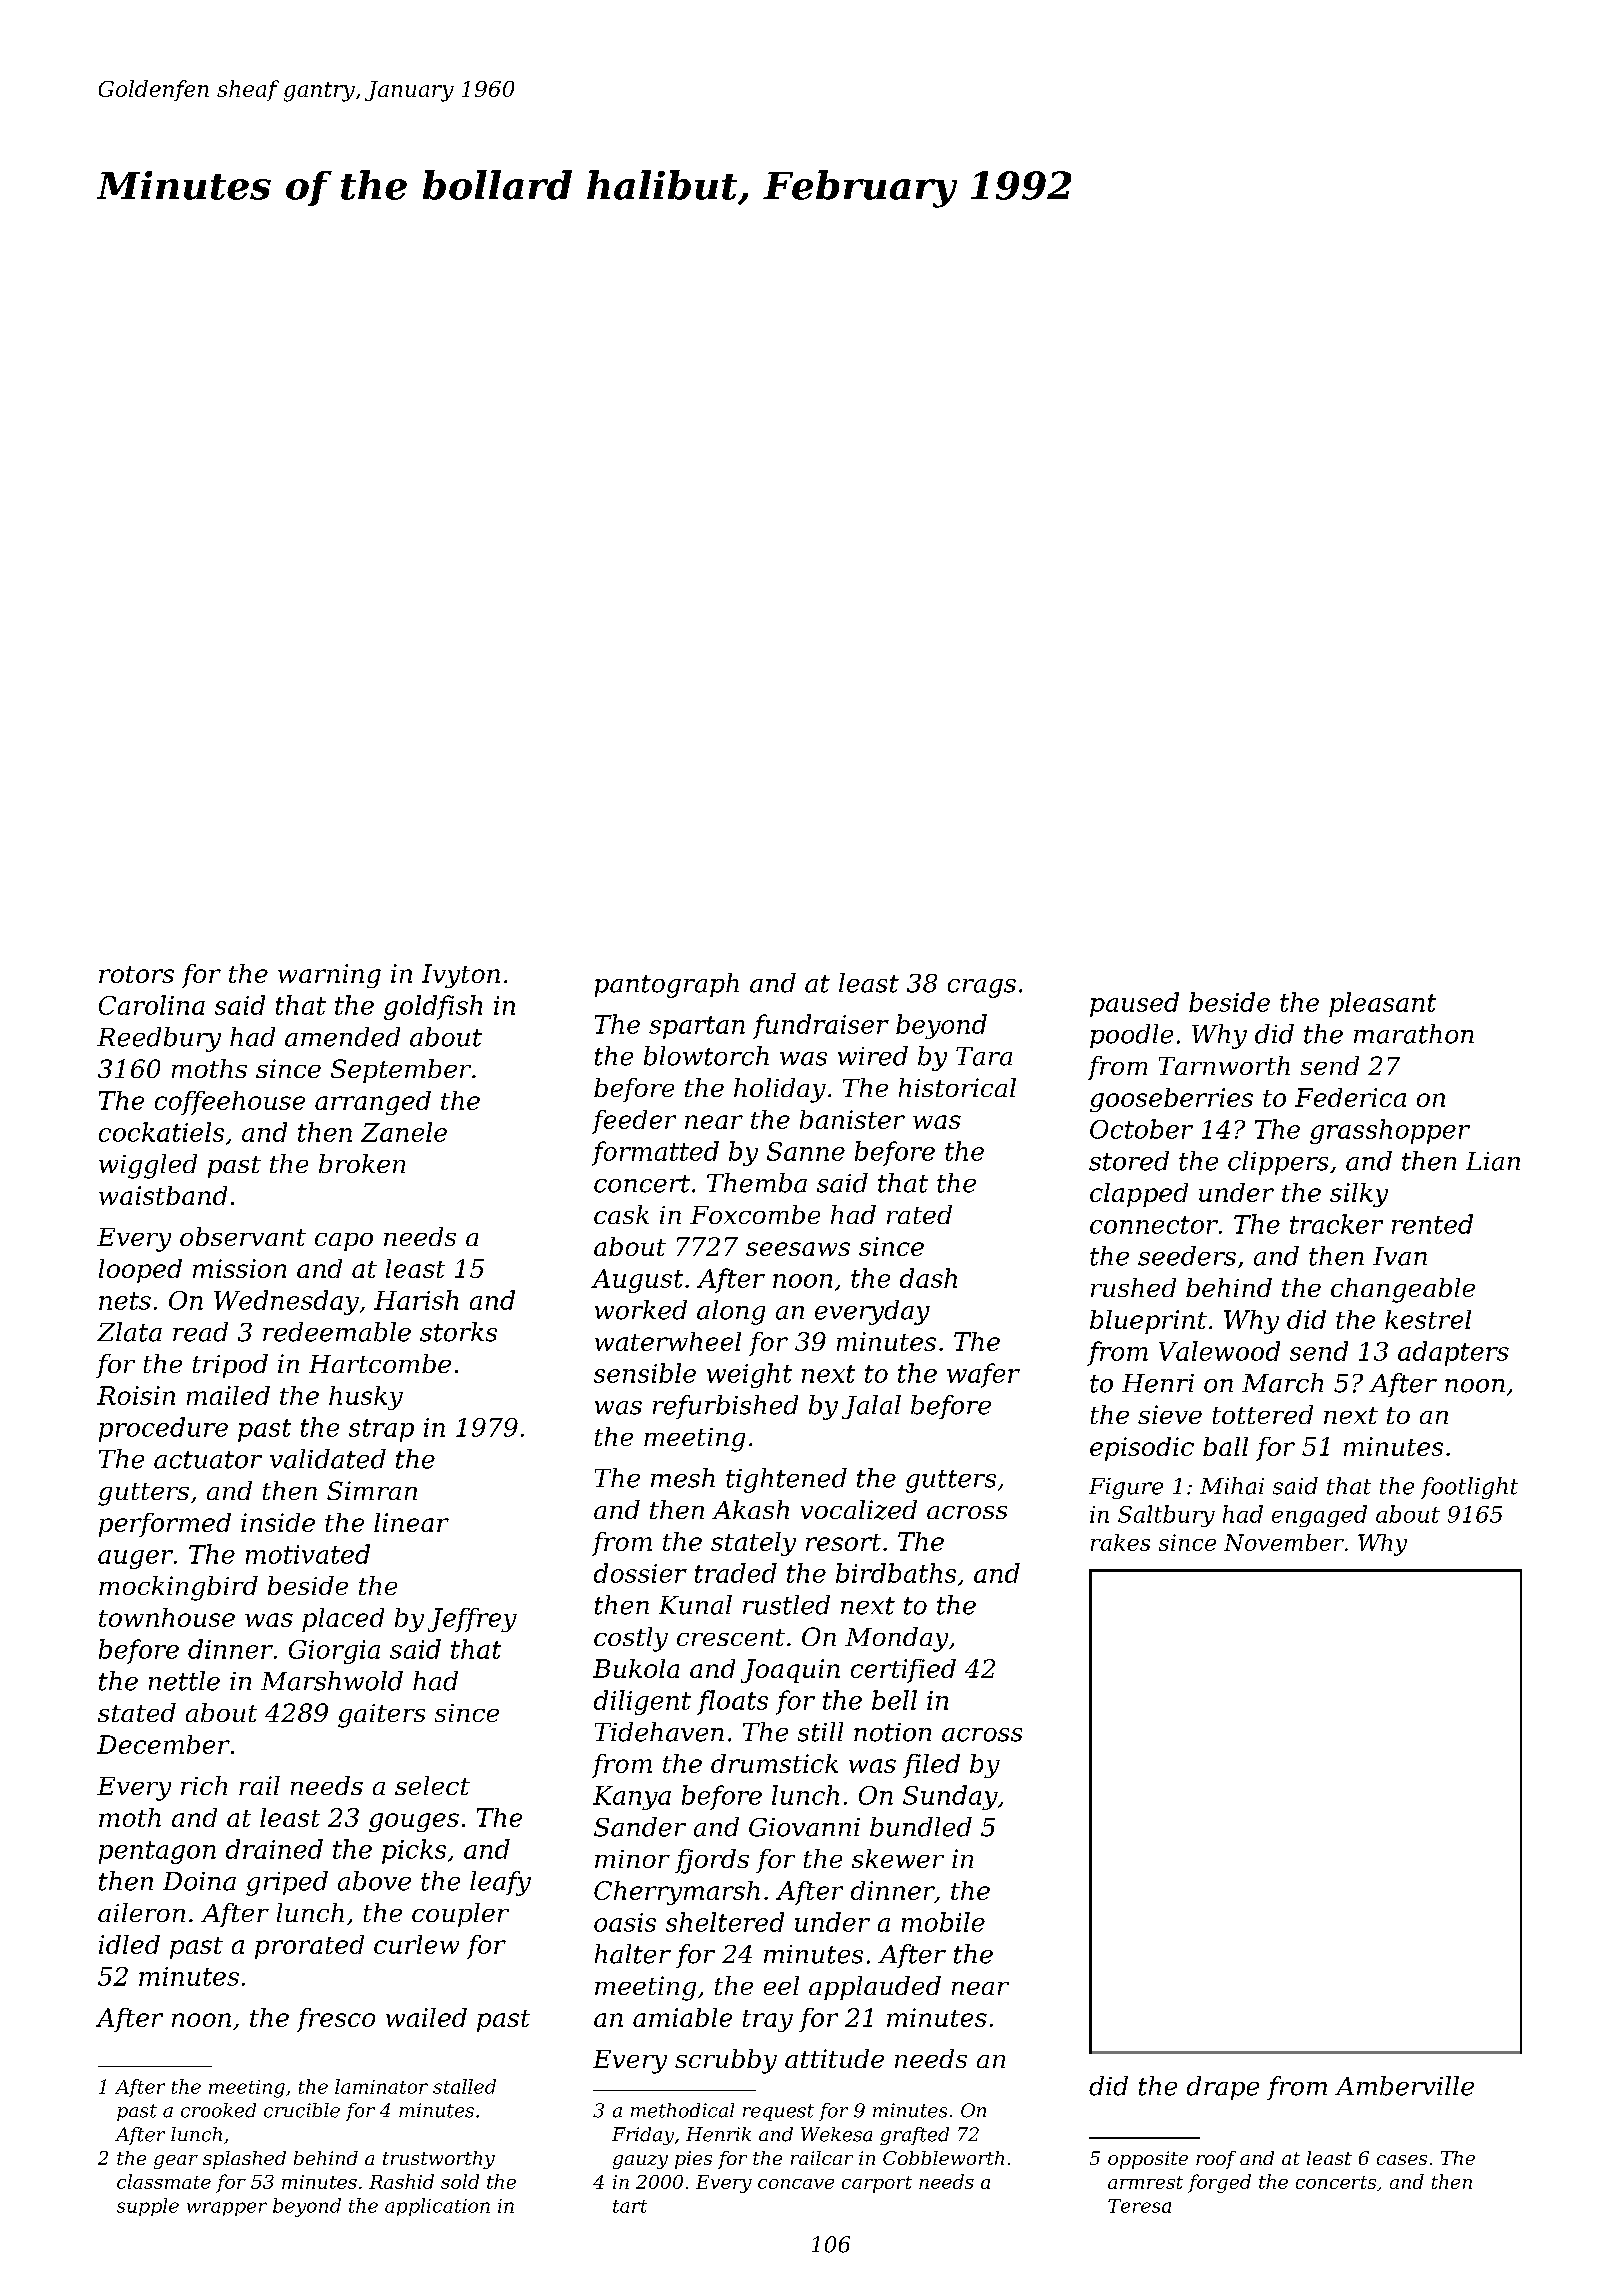 This screenshot has width=1620, height=2292. I want to click on Valewood, so click(1219, 1351).
